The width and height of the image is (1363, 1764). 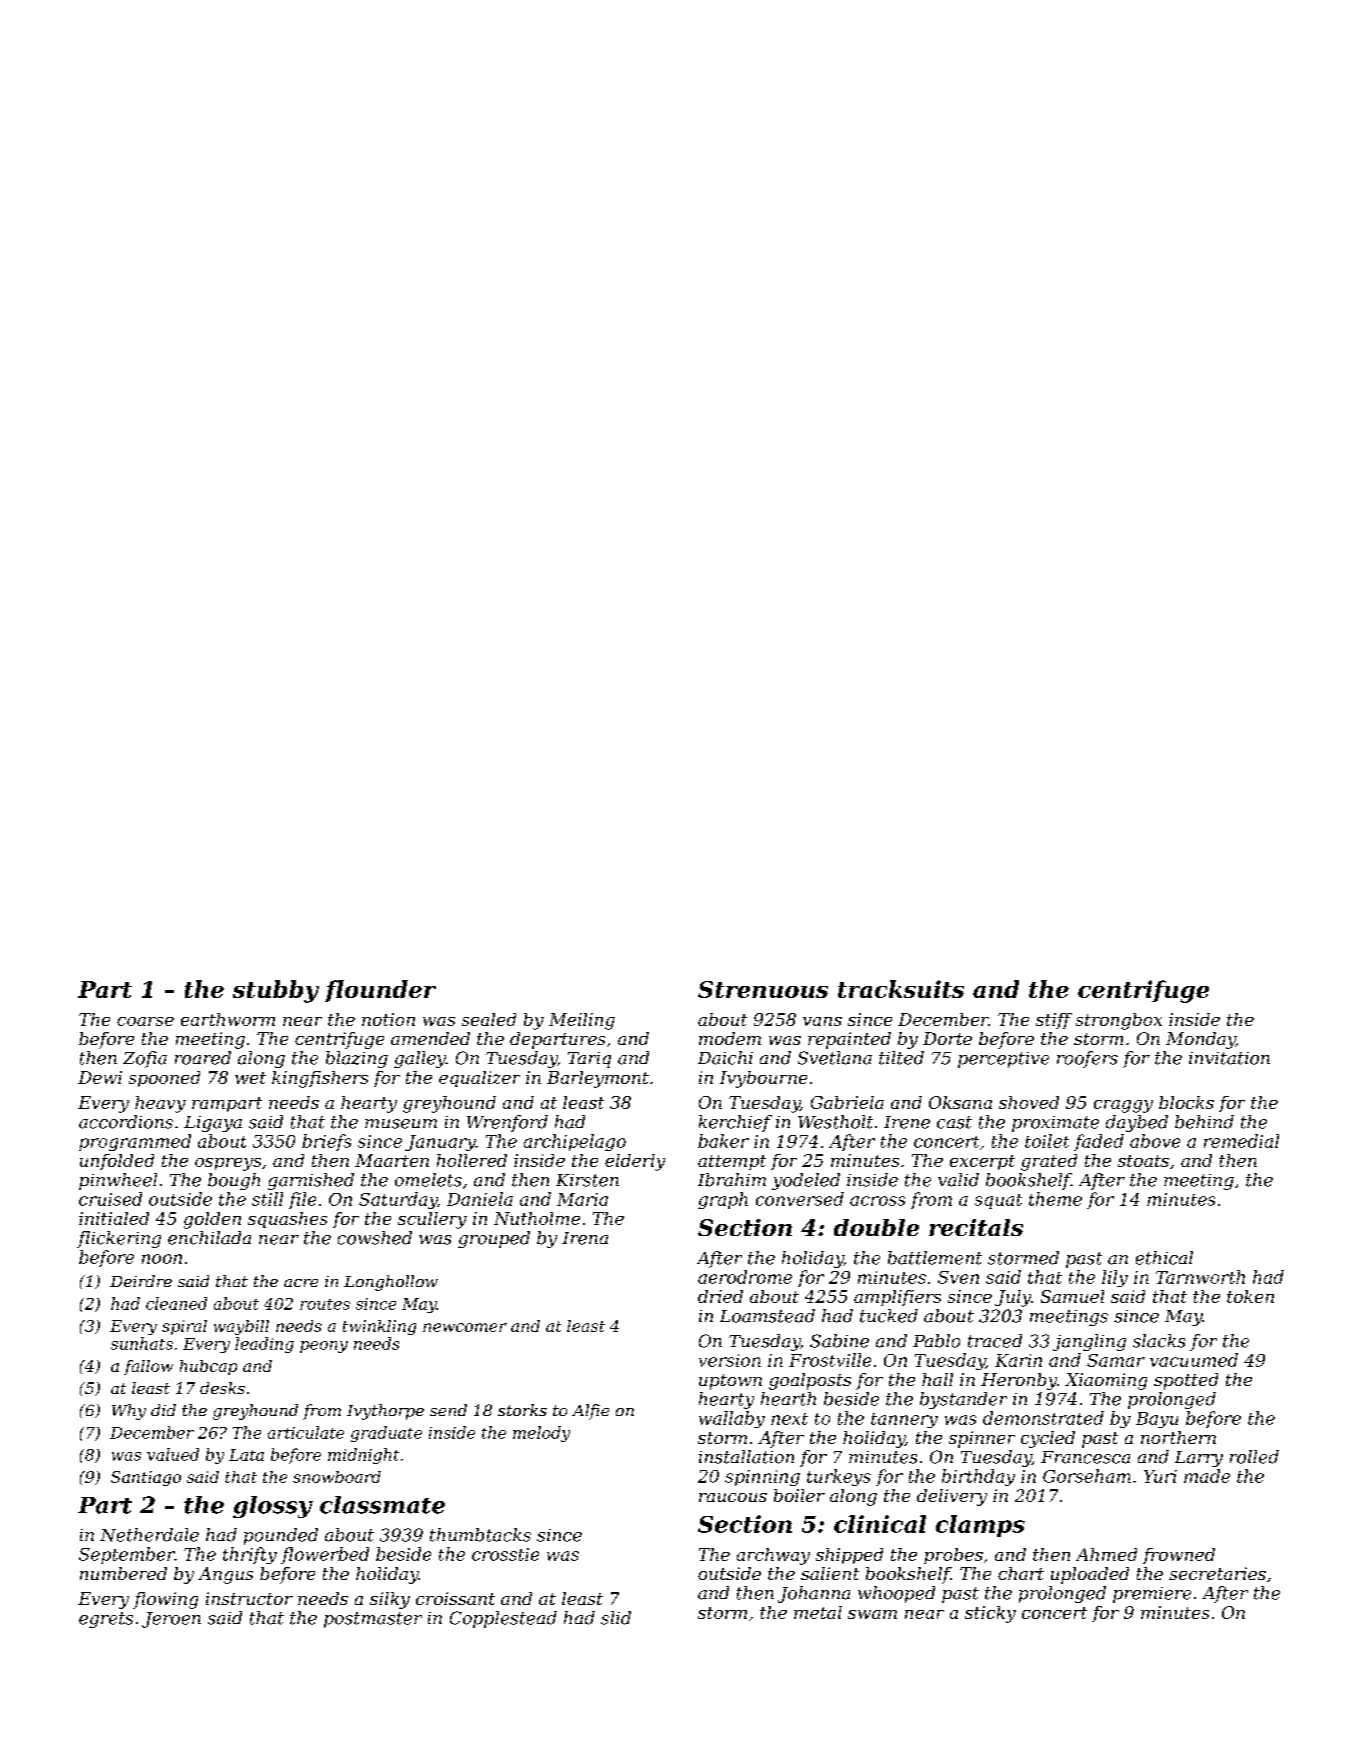 I want to click on twinkling, so click(x=379, y=1327).
